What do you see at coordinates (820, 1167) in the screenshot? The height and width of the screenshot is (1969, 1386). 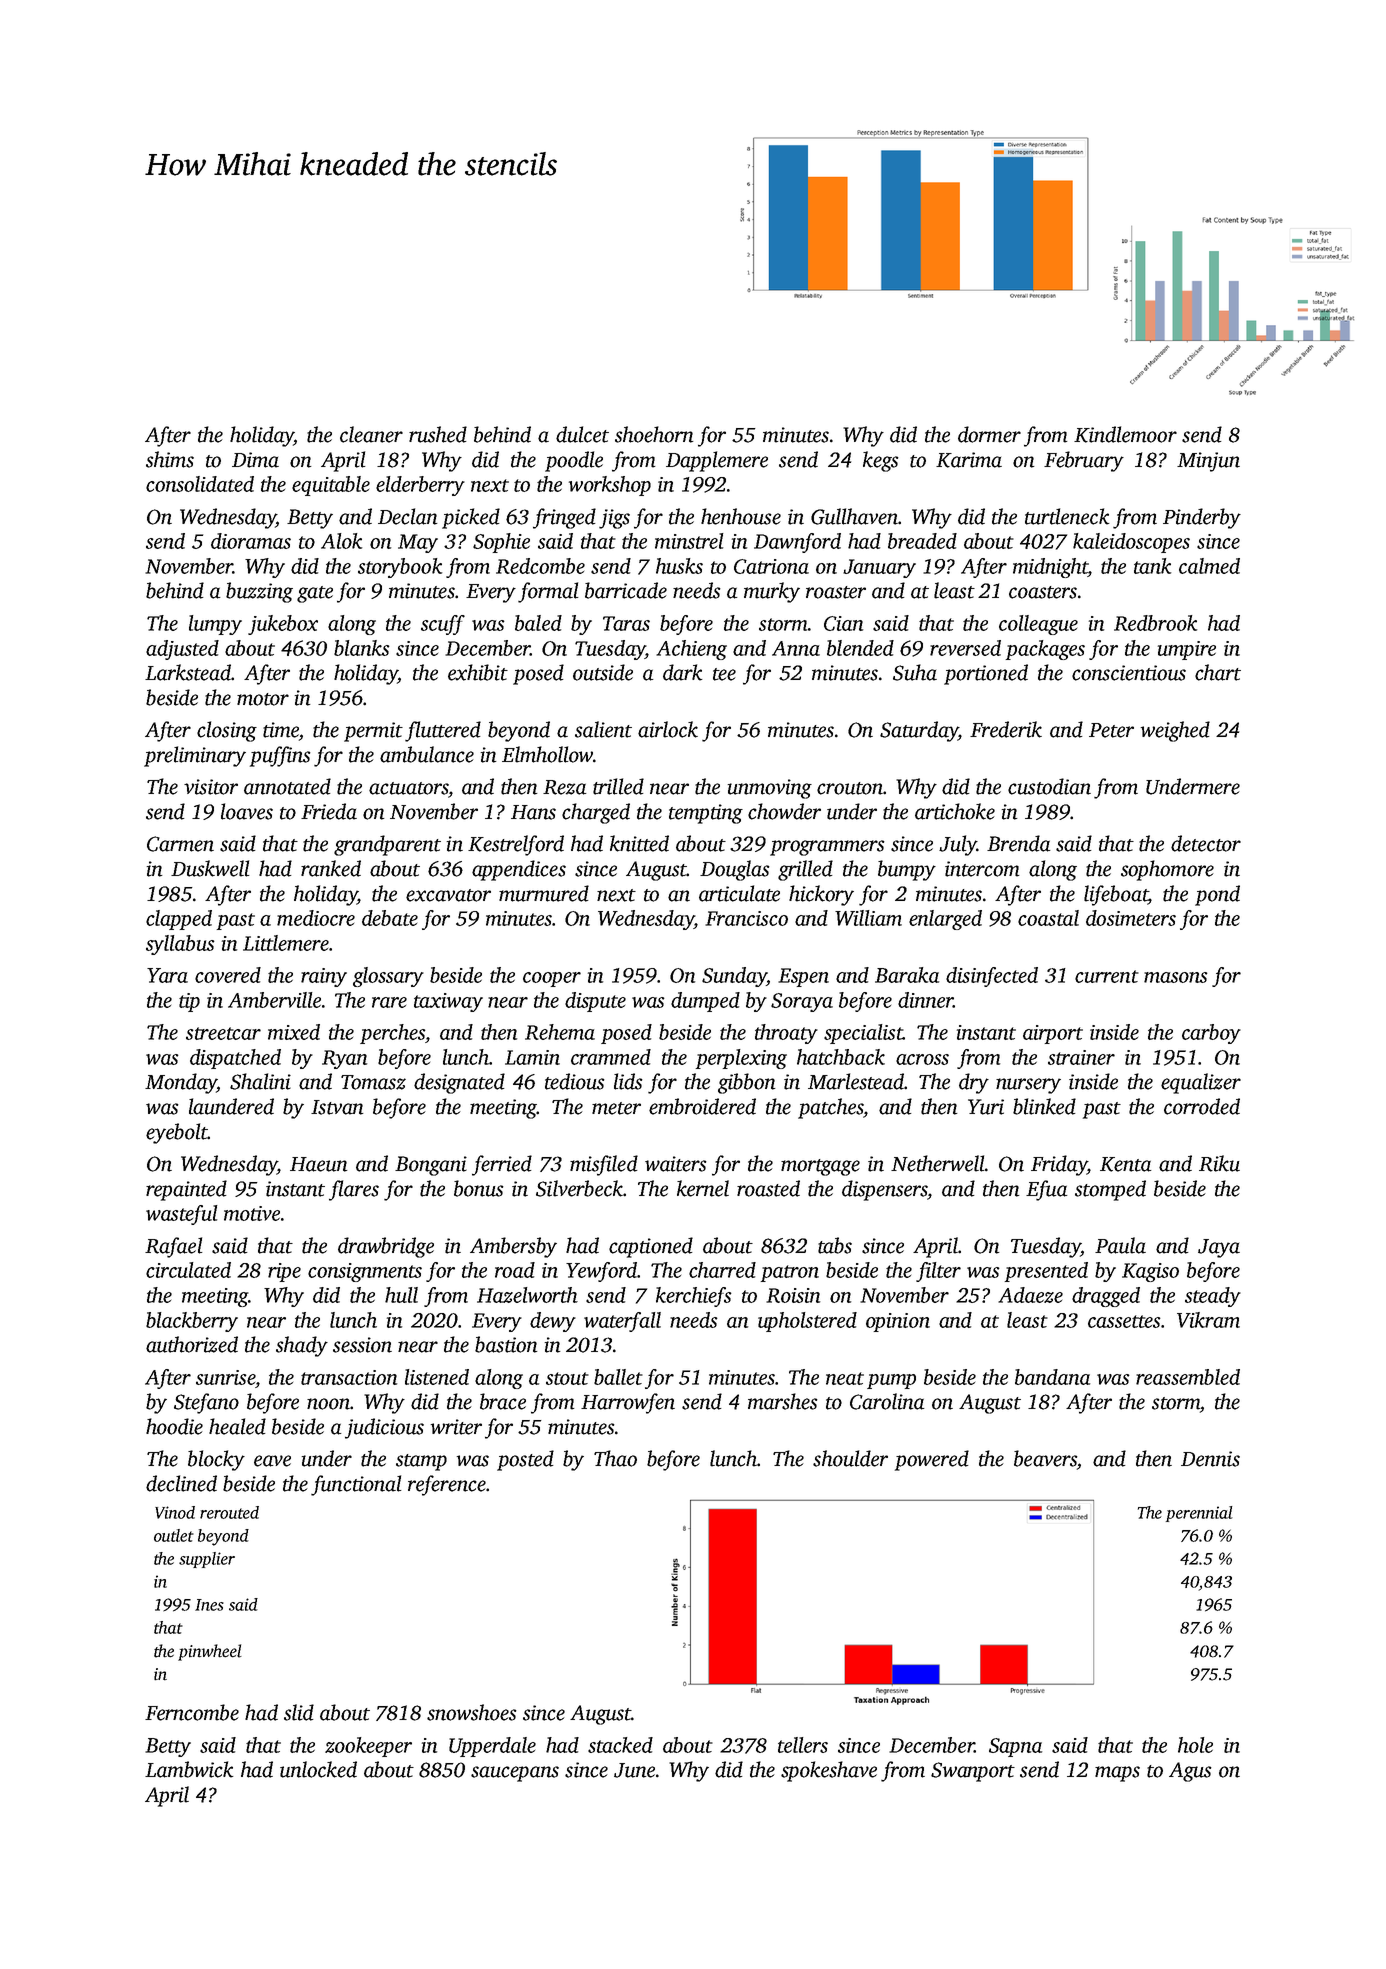 I see `mortgage` at bounding box center [820, 1167].
